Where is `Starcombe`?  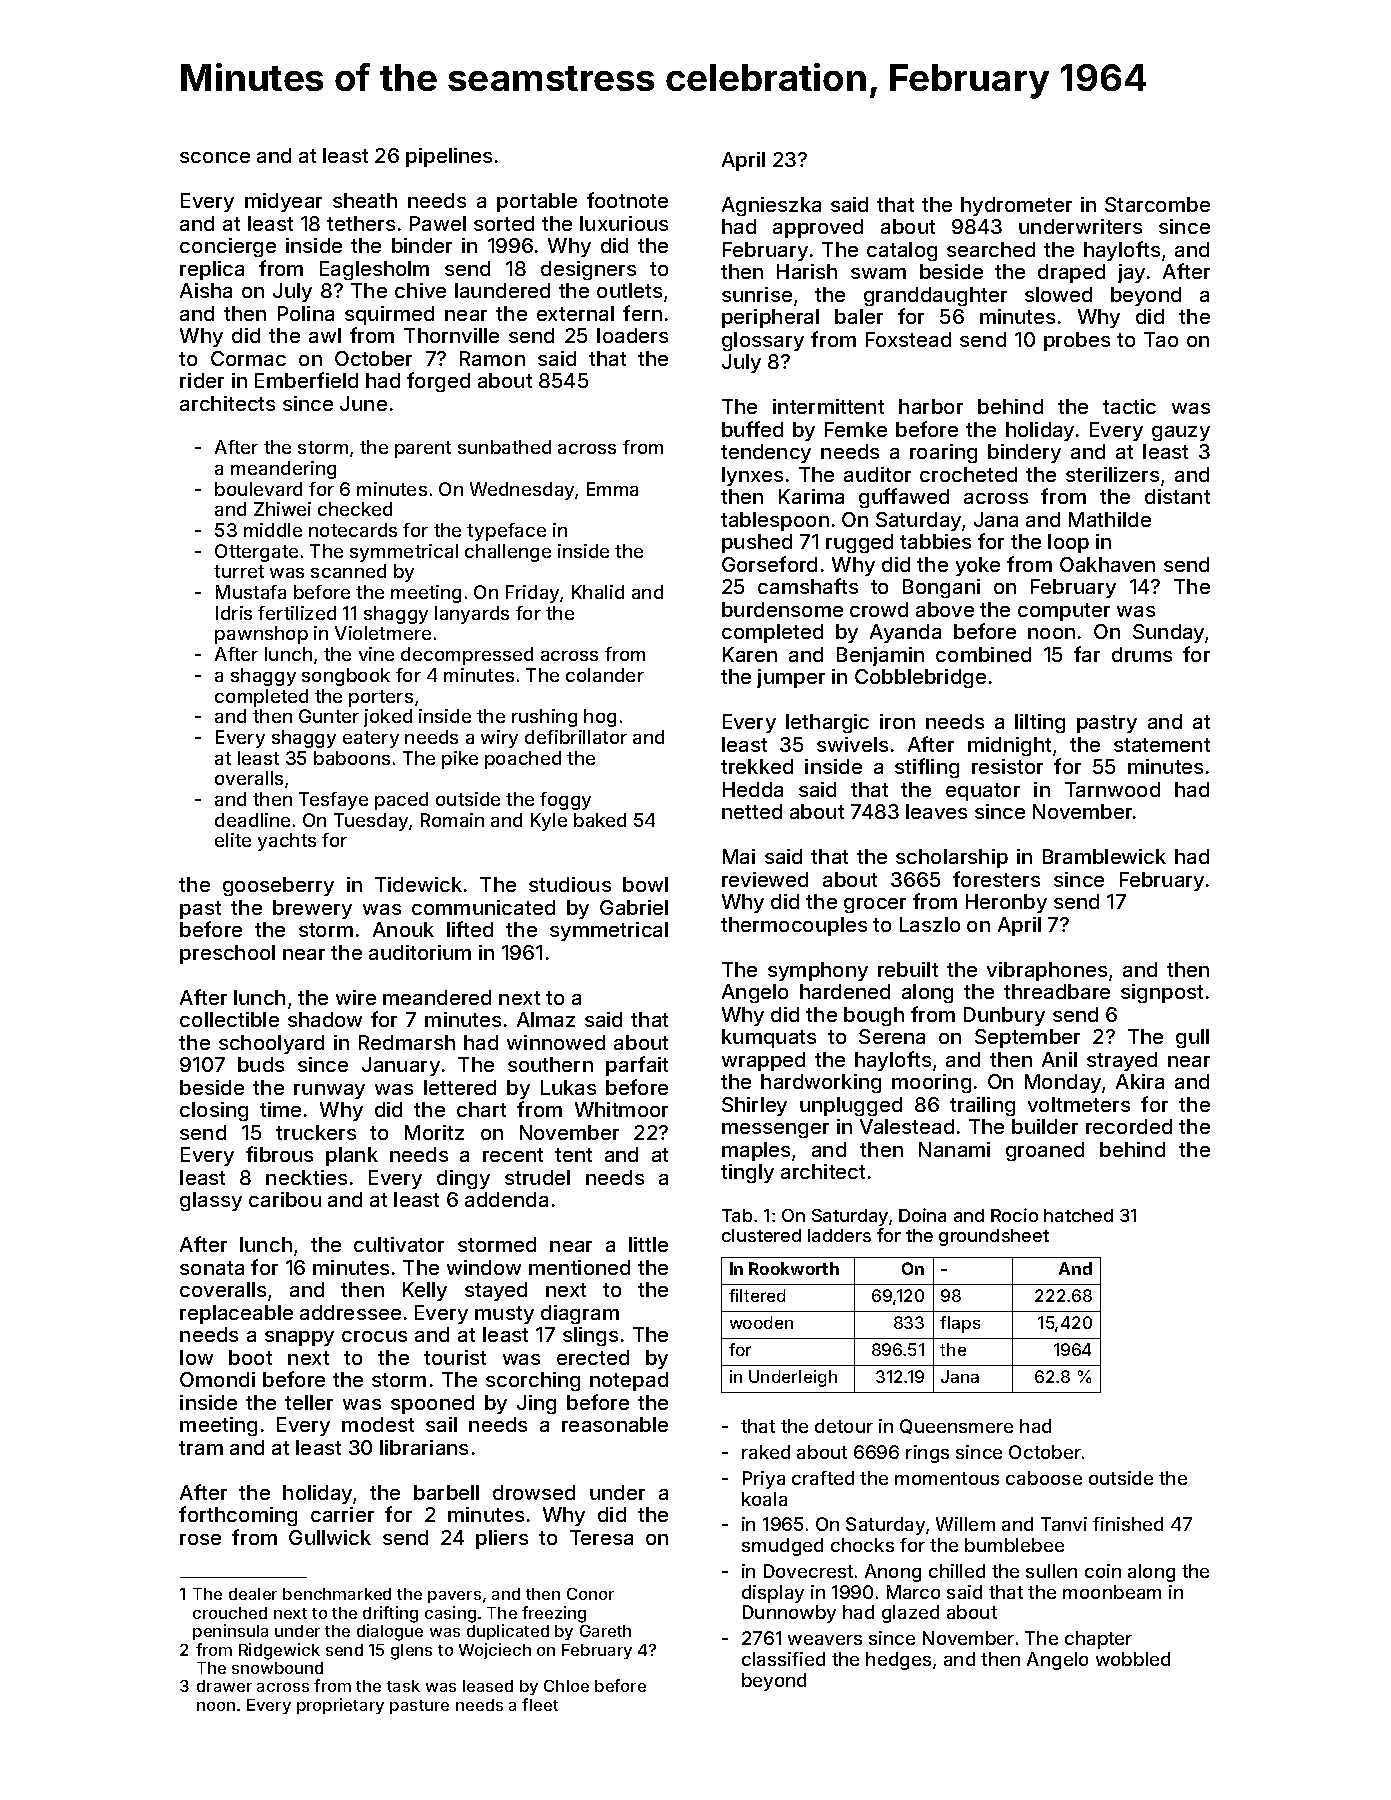
Starcombe is located at coordinates (1157, 204).
